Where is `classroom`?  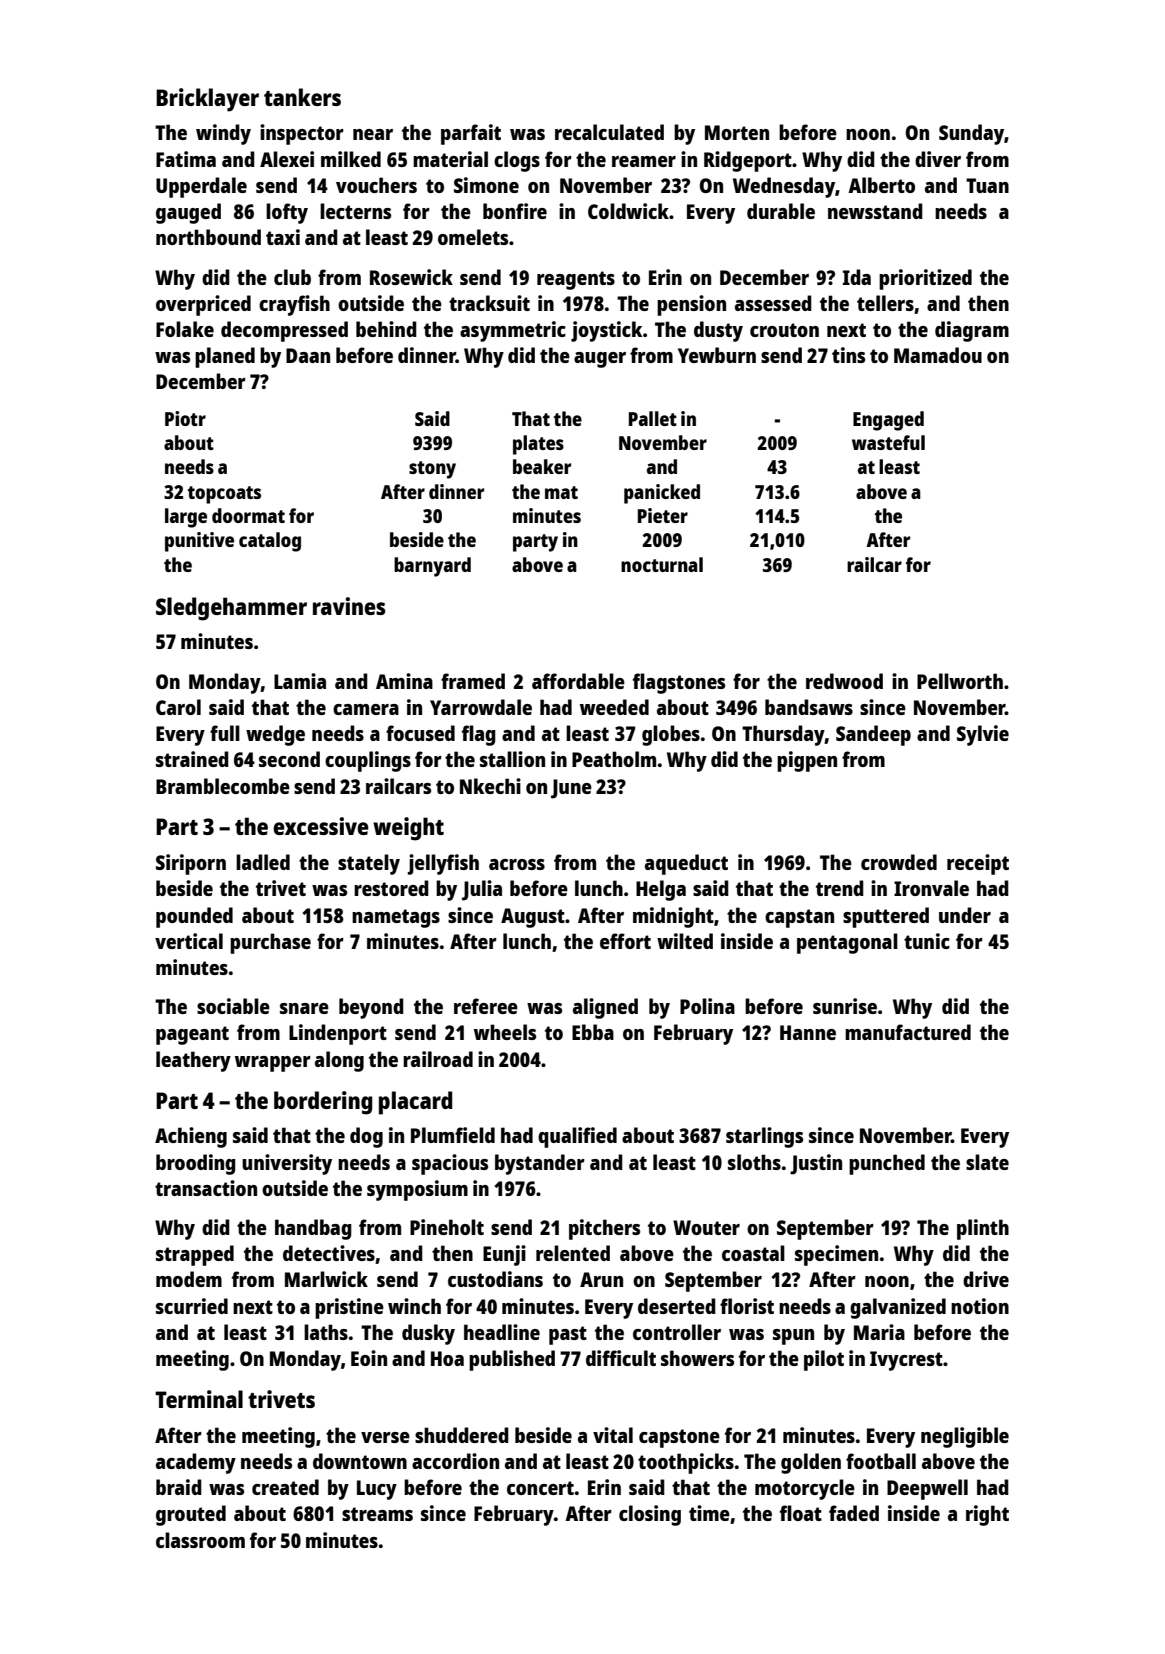 classroom is located at coordinates (200, 1540).
